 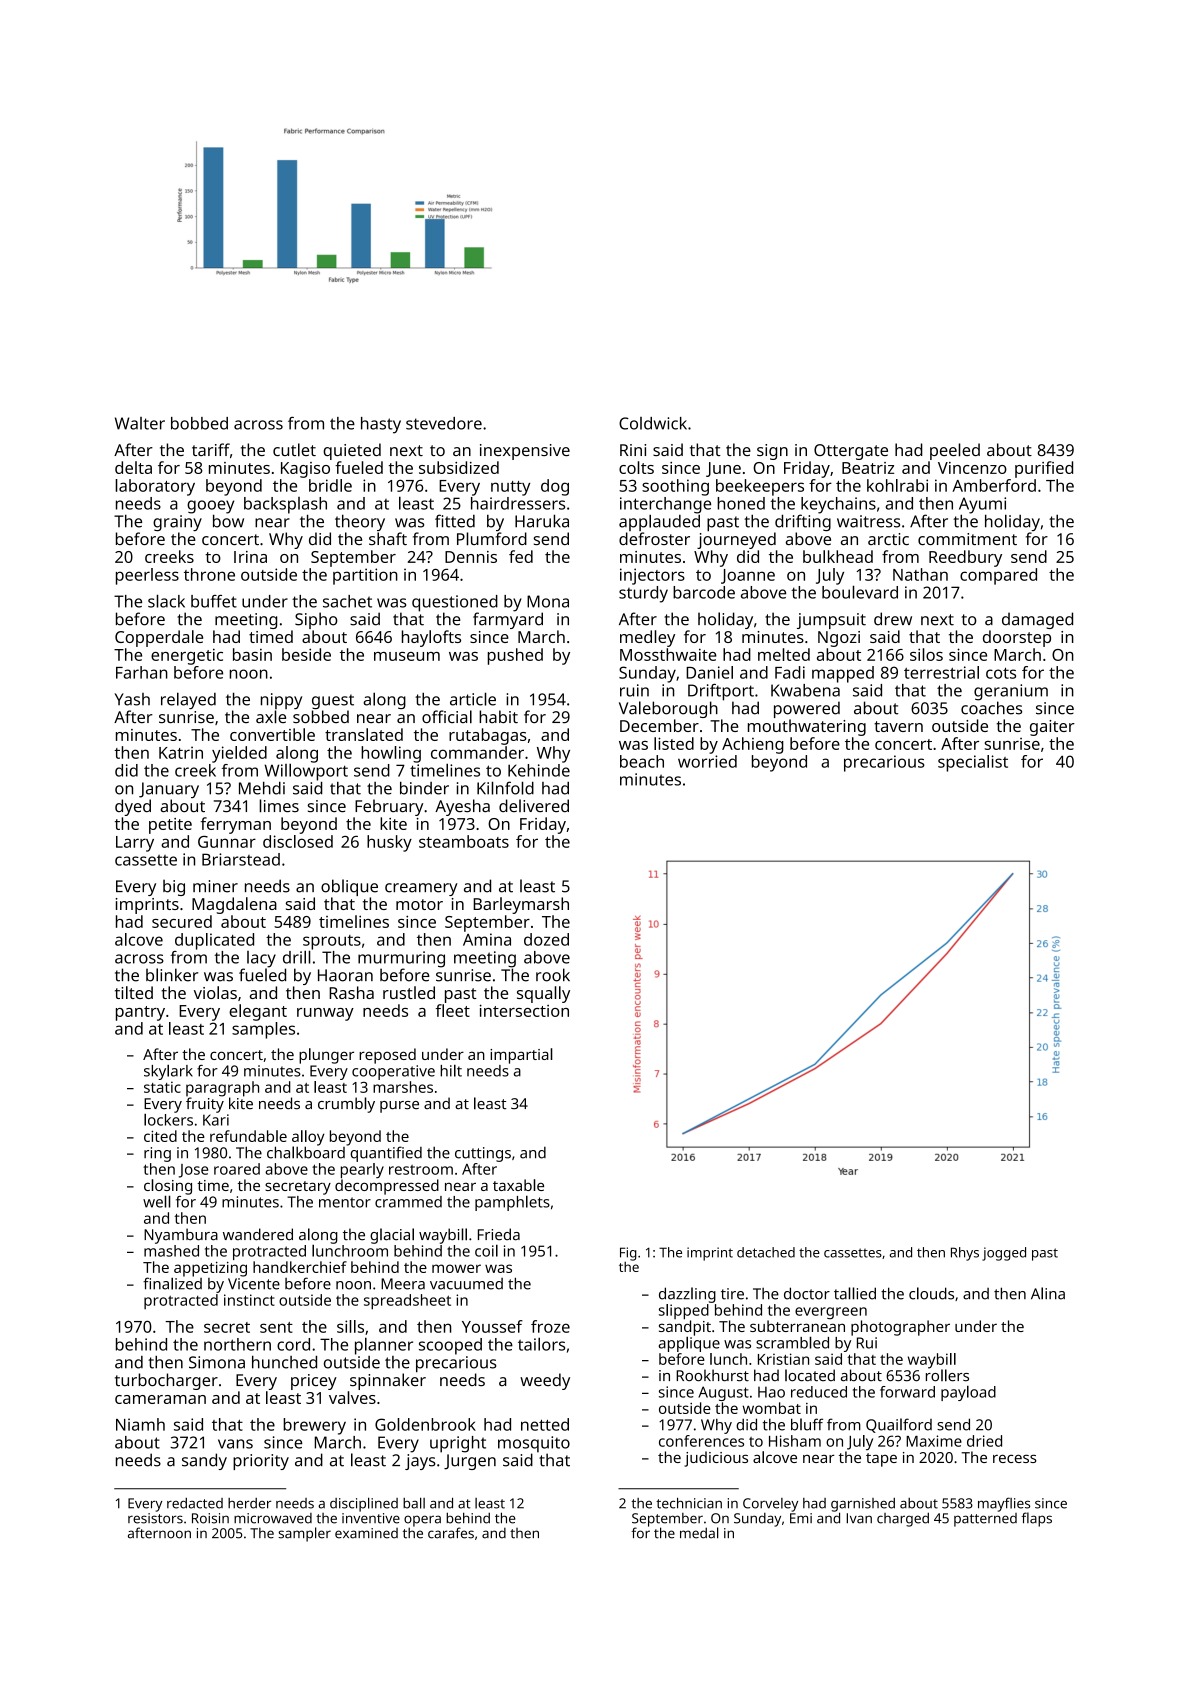 I want to click on Rasha, so click(x=351, y=992).
